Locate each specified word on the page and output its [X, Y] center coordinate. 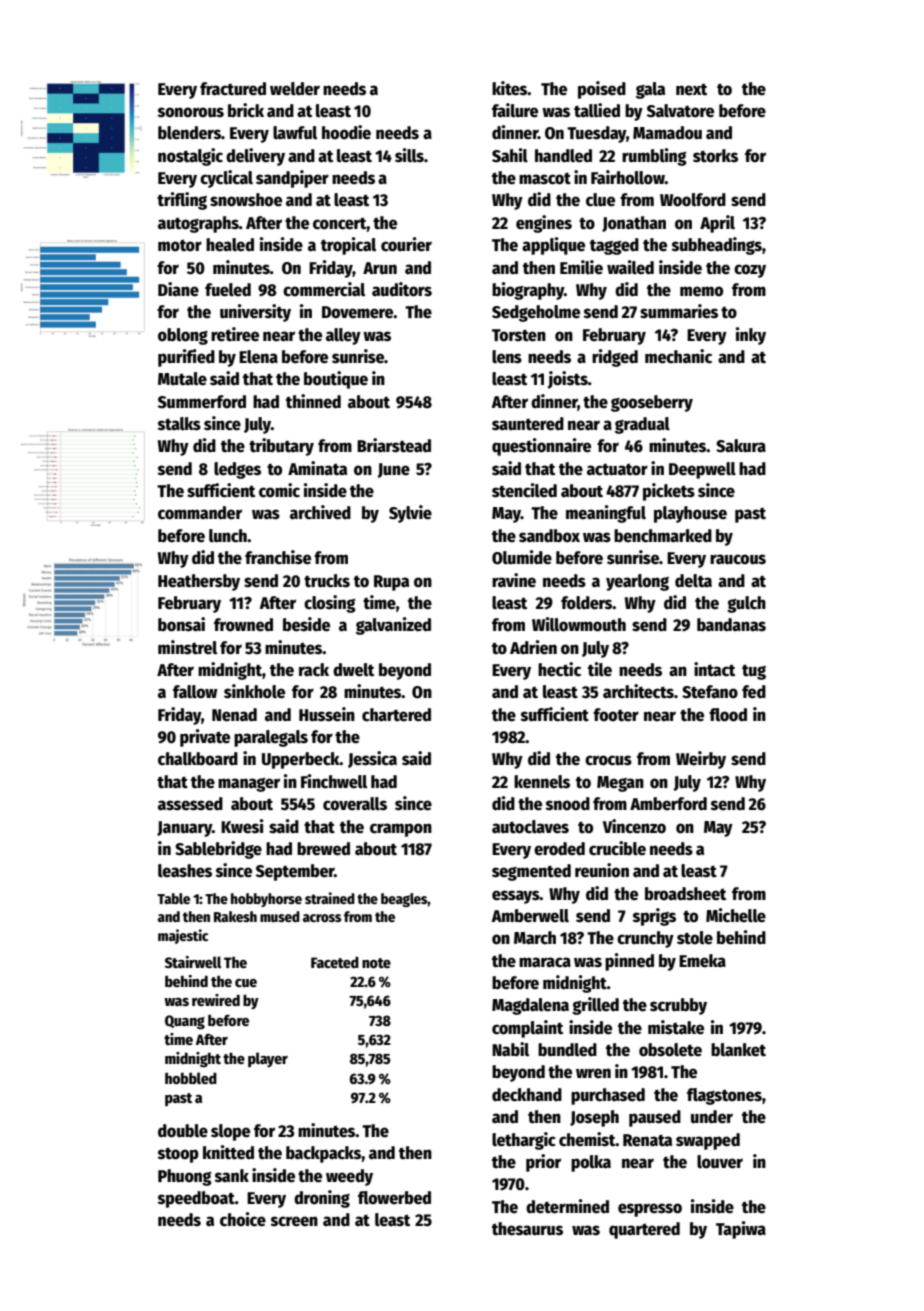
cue [246, 983]
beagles [404, 900]
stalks [179, 424]
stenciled [524, 490]
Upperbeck [301, 760]
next [691, 89]
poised [602, 90]
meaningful [606, 514]
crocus [608, 760]
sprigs [654, 917]
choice [243, 1219]
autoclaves [530, 827]
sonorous [191, 112]
